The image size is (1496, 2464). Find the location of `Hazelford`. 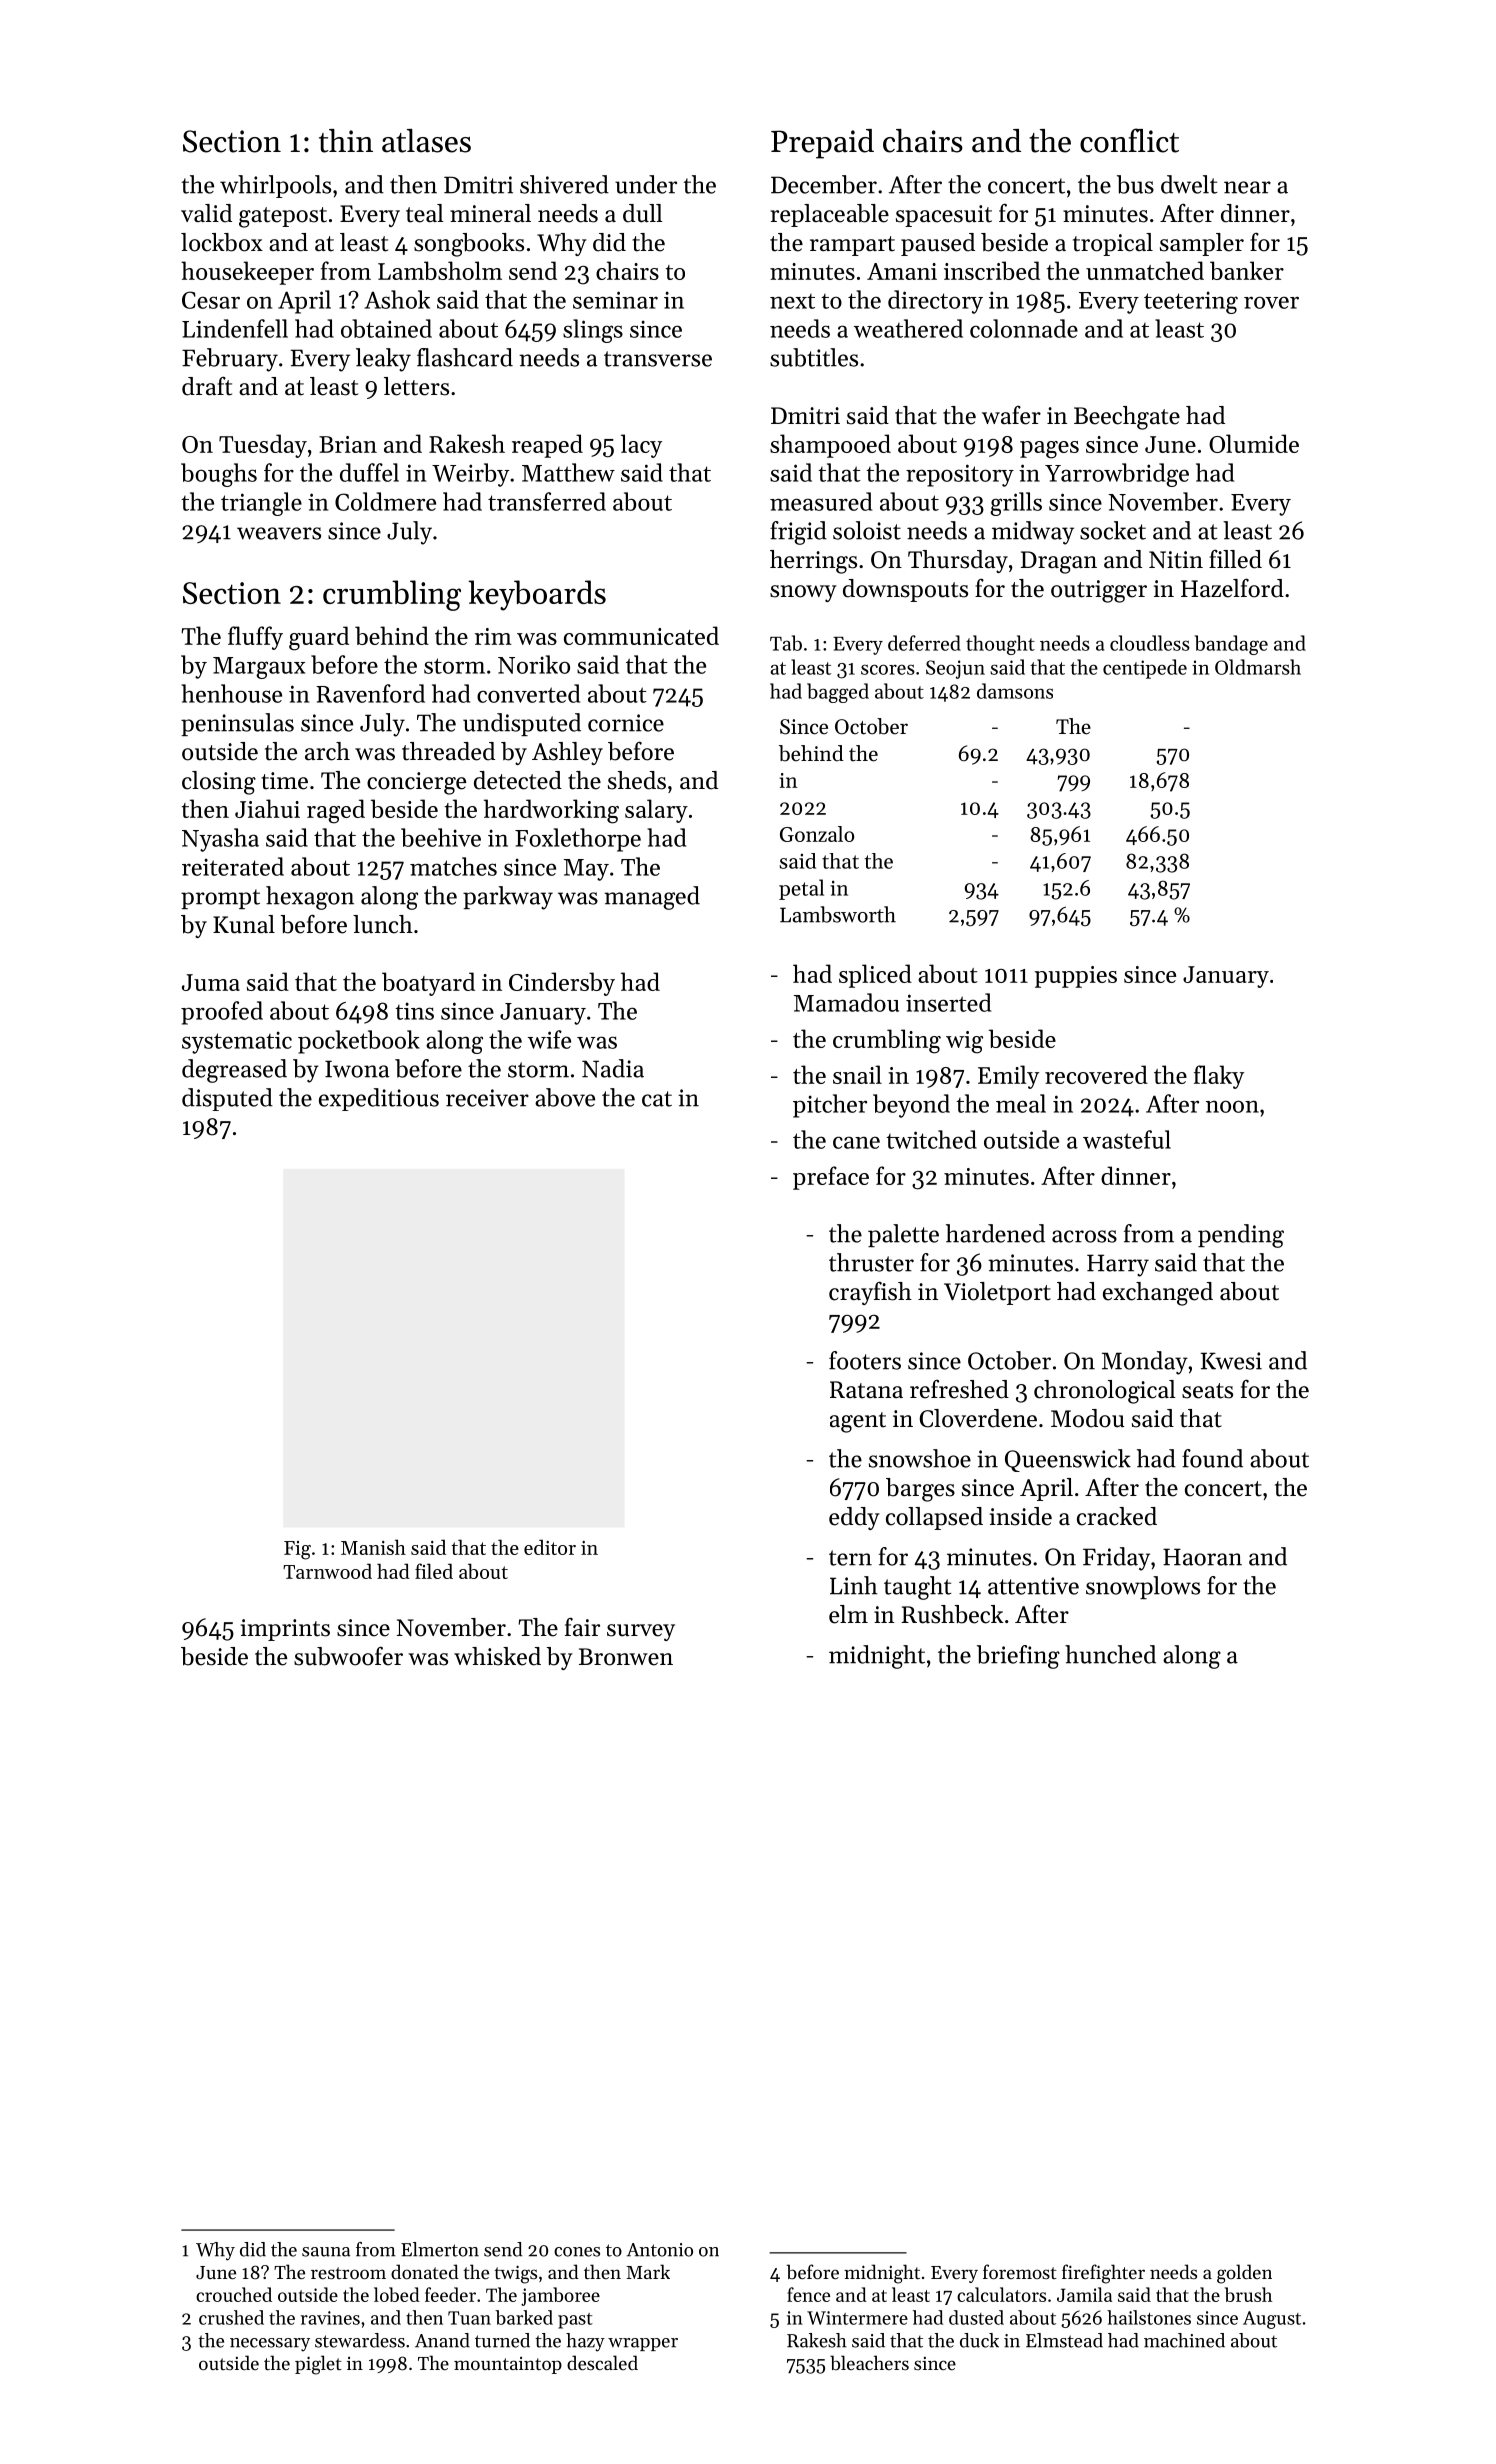

Hazelford is located at coordinates (1232, 588).
